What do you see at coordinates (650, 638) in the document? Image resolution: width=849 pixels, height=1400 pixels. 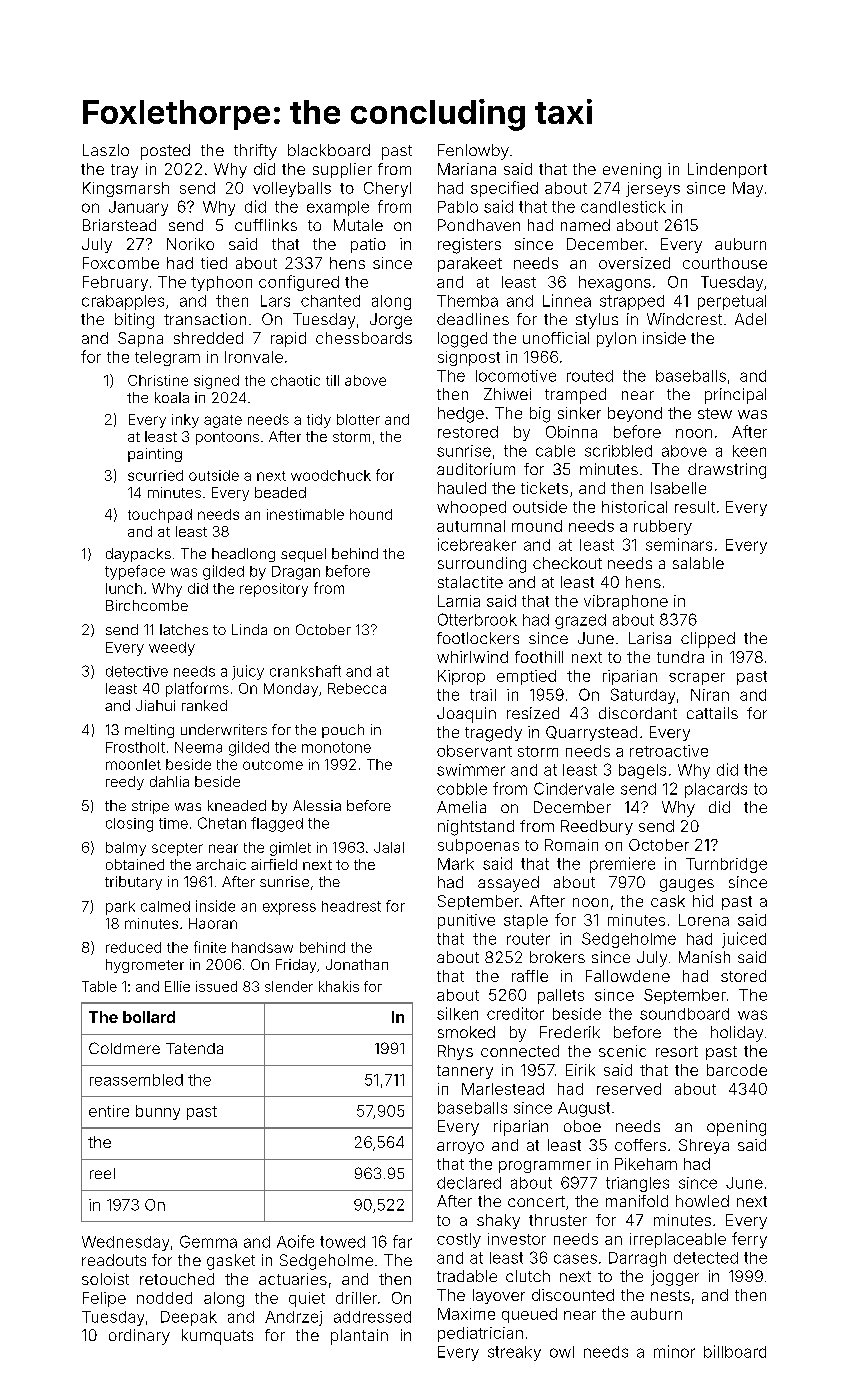 I see `Larisa` at bounding box center [650, 638].
